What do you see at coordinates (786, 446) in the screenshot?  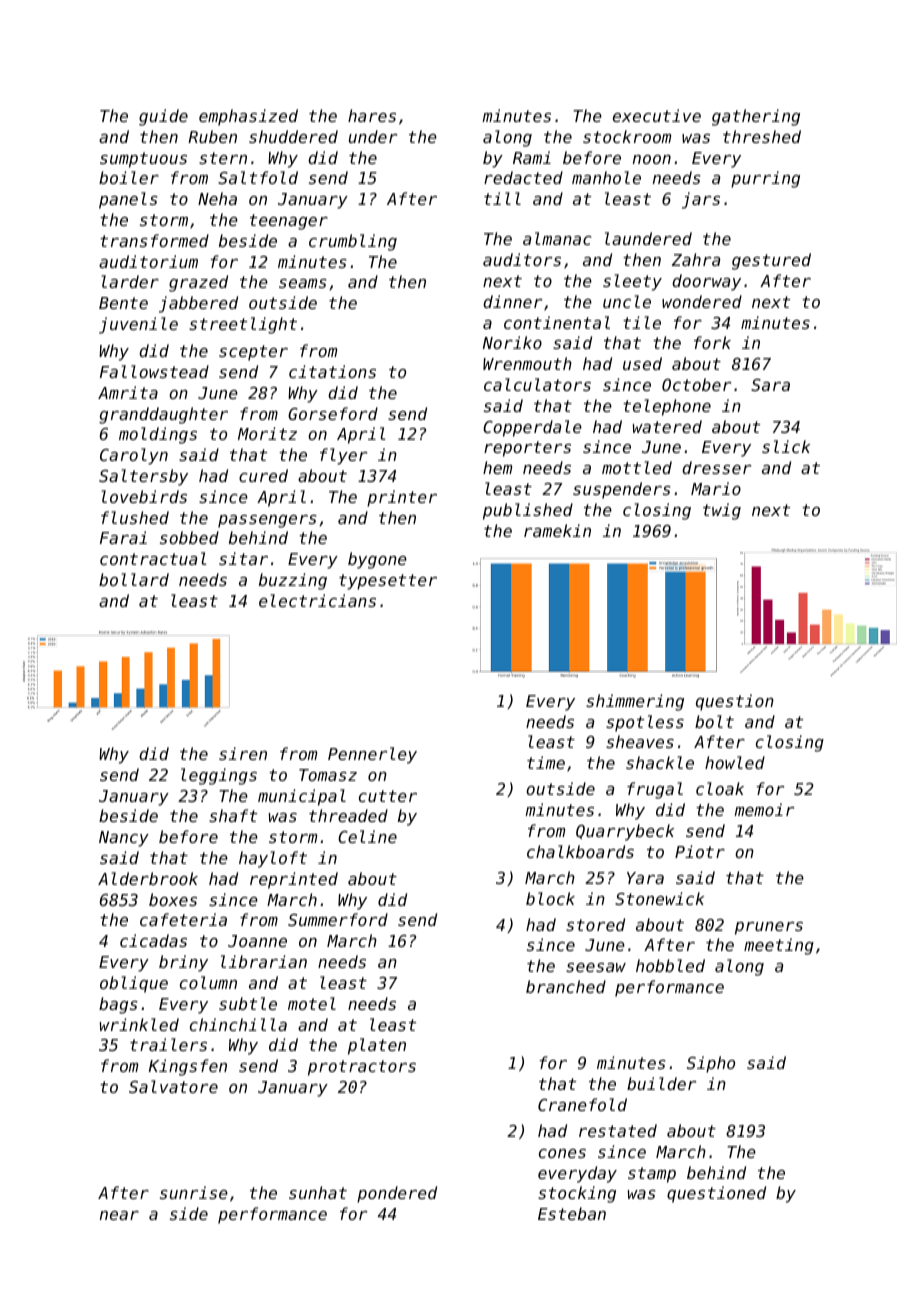 I see `slick` at bounding box center [786, 446].
